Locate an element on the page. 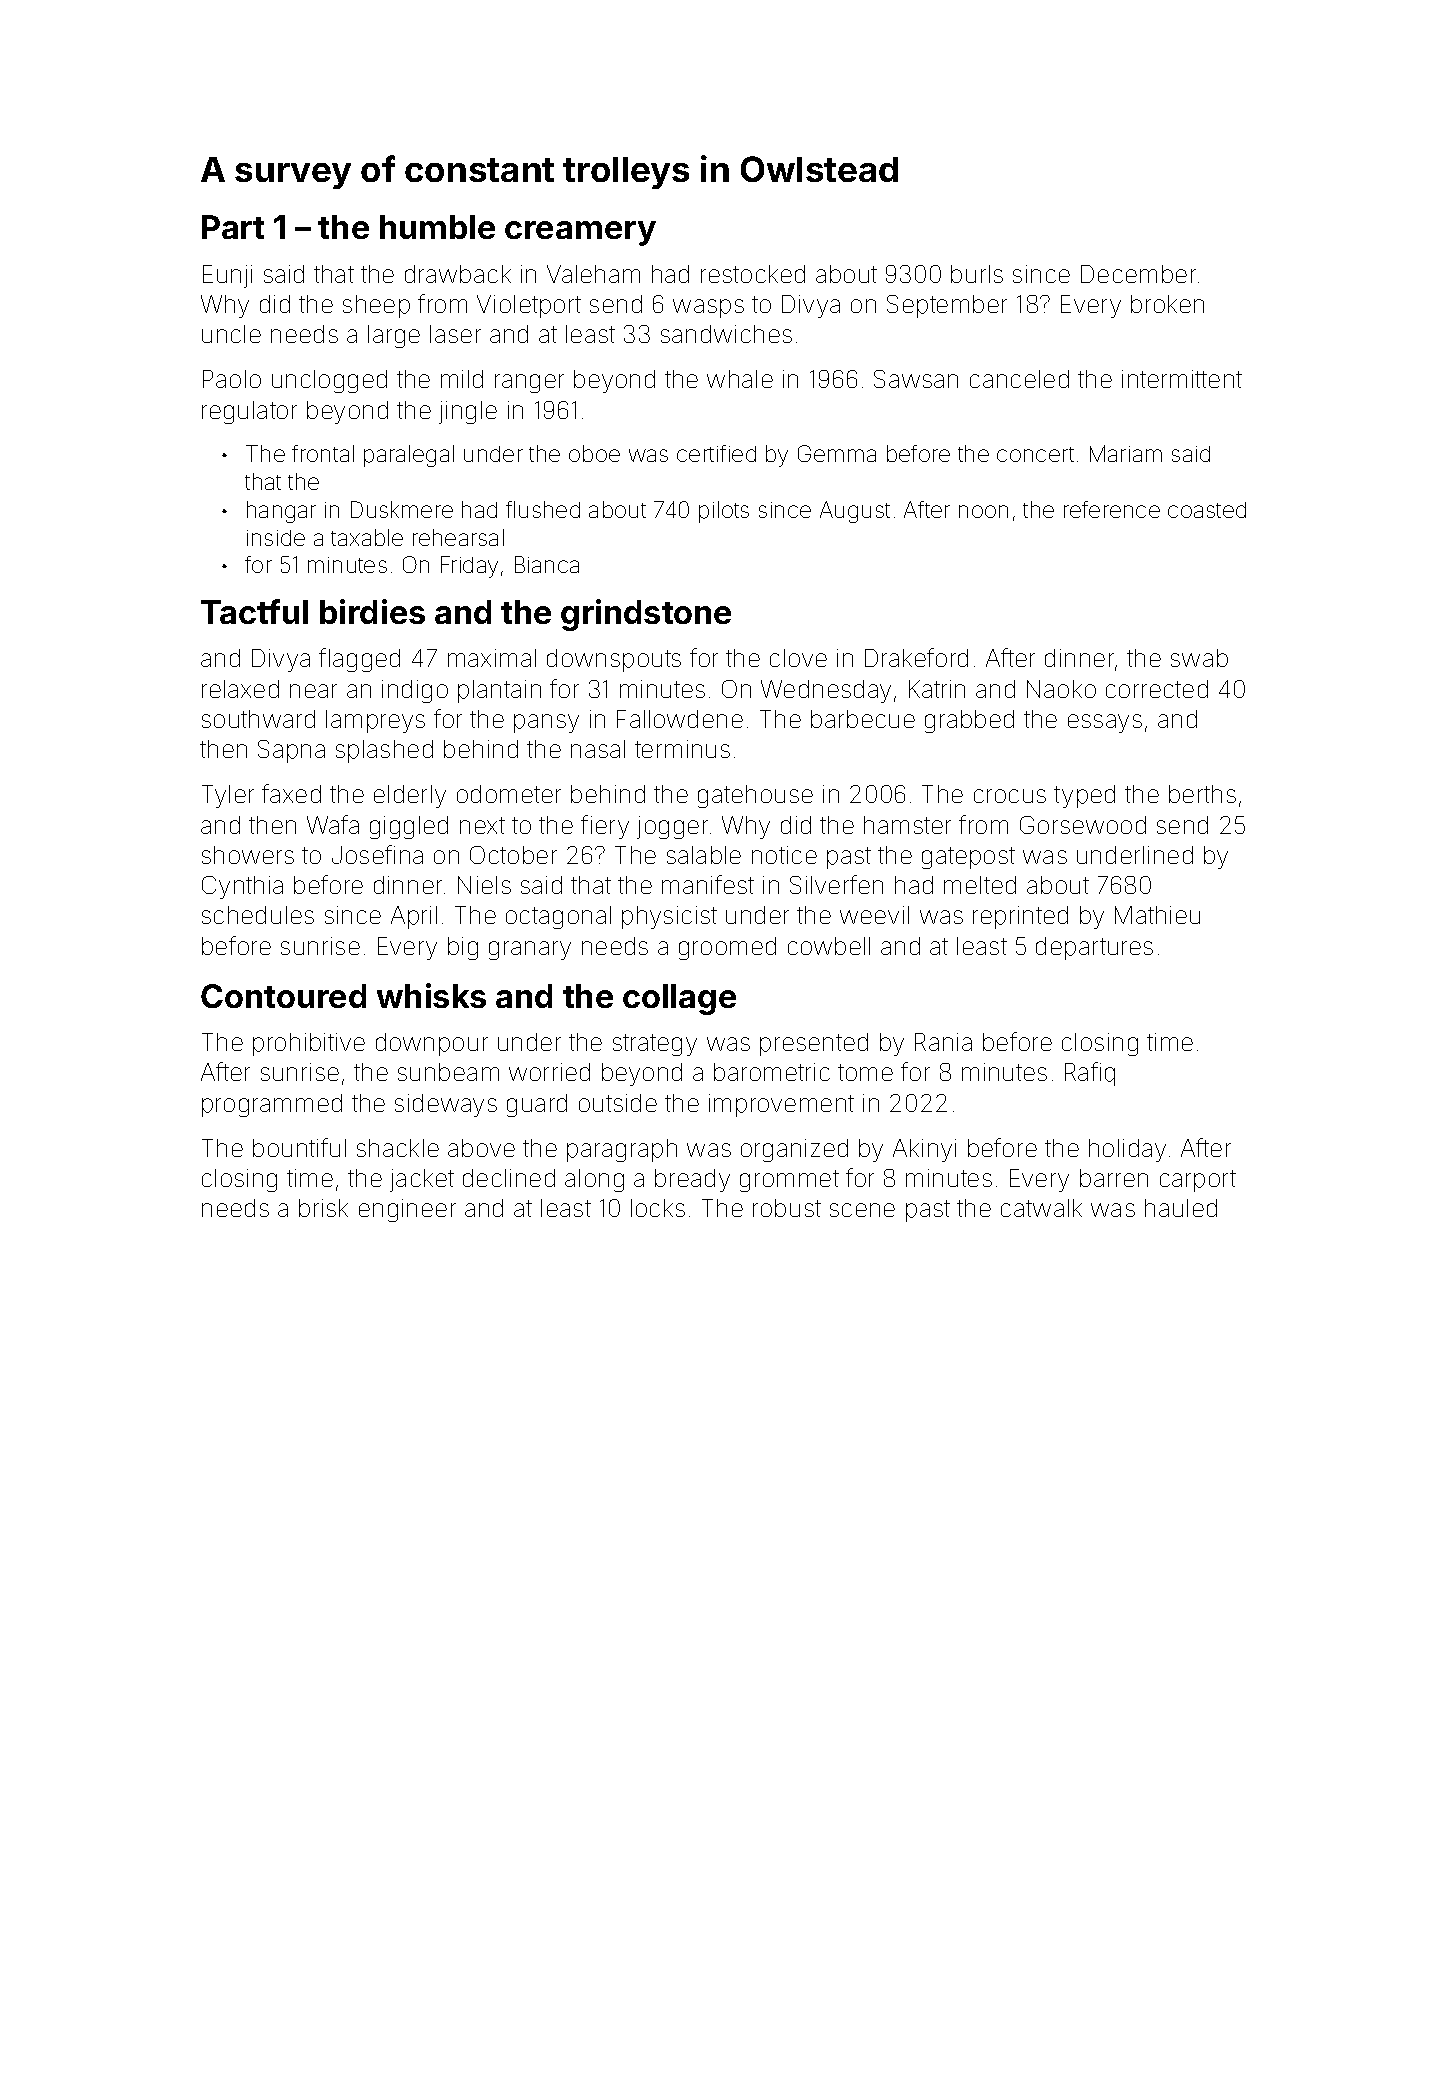  scene is located at coordinates (862, 1210).
